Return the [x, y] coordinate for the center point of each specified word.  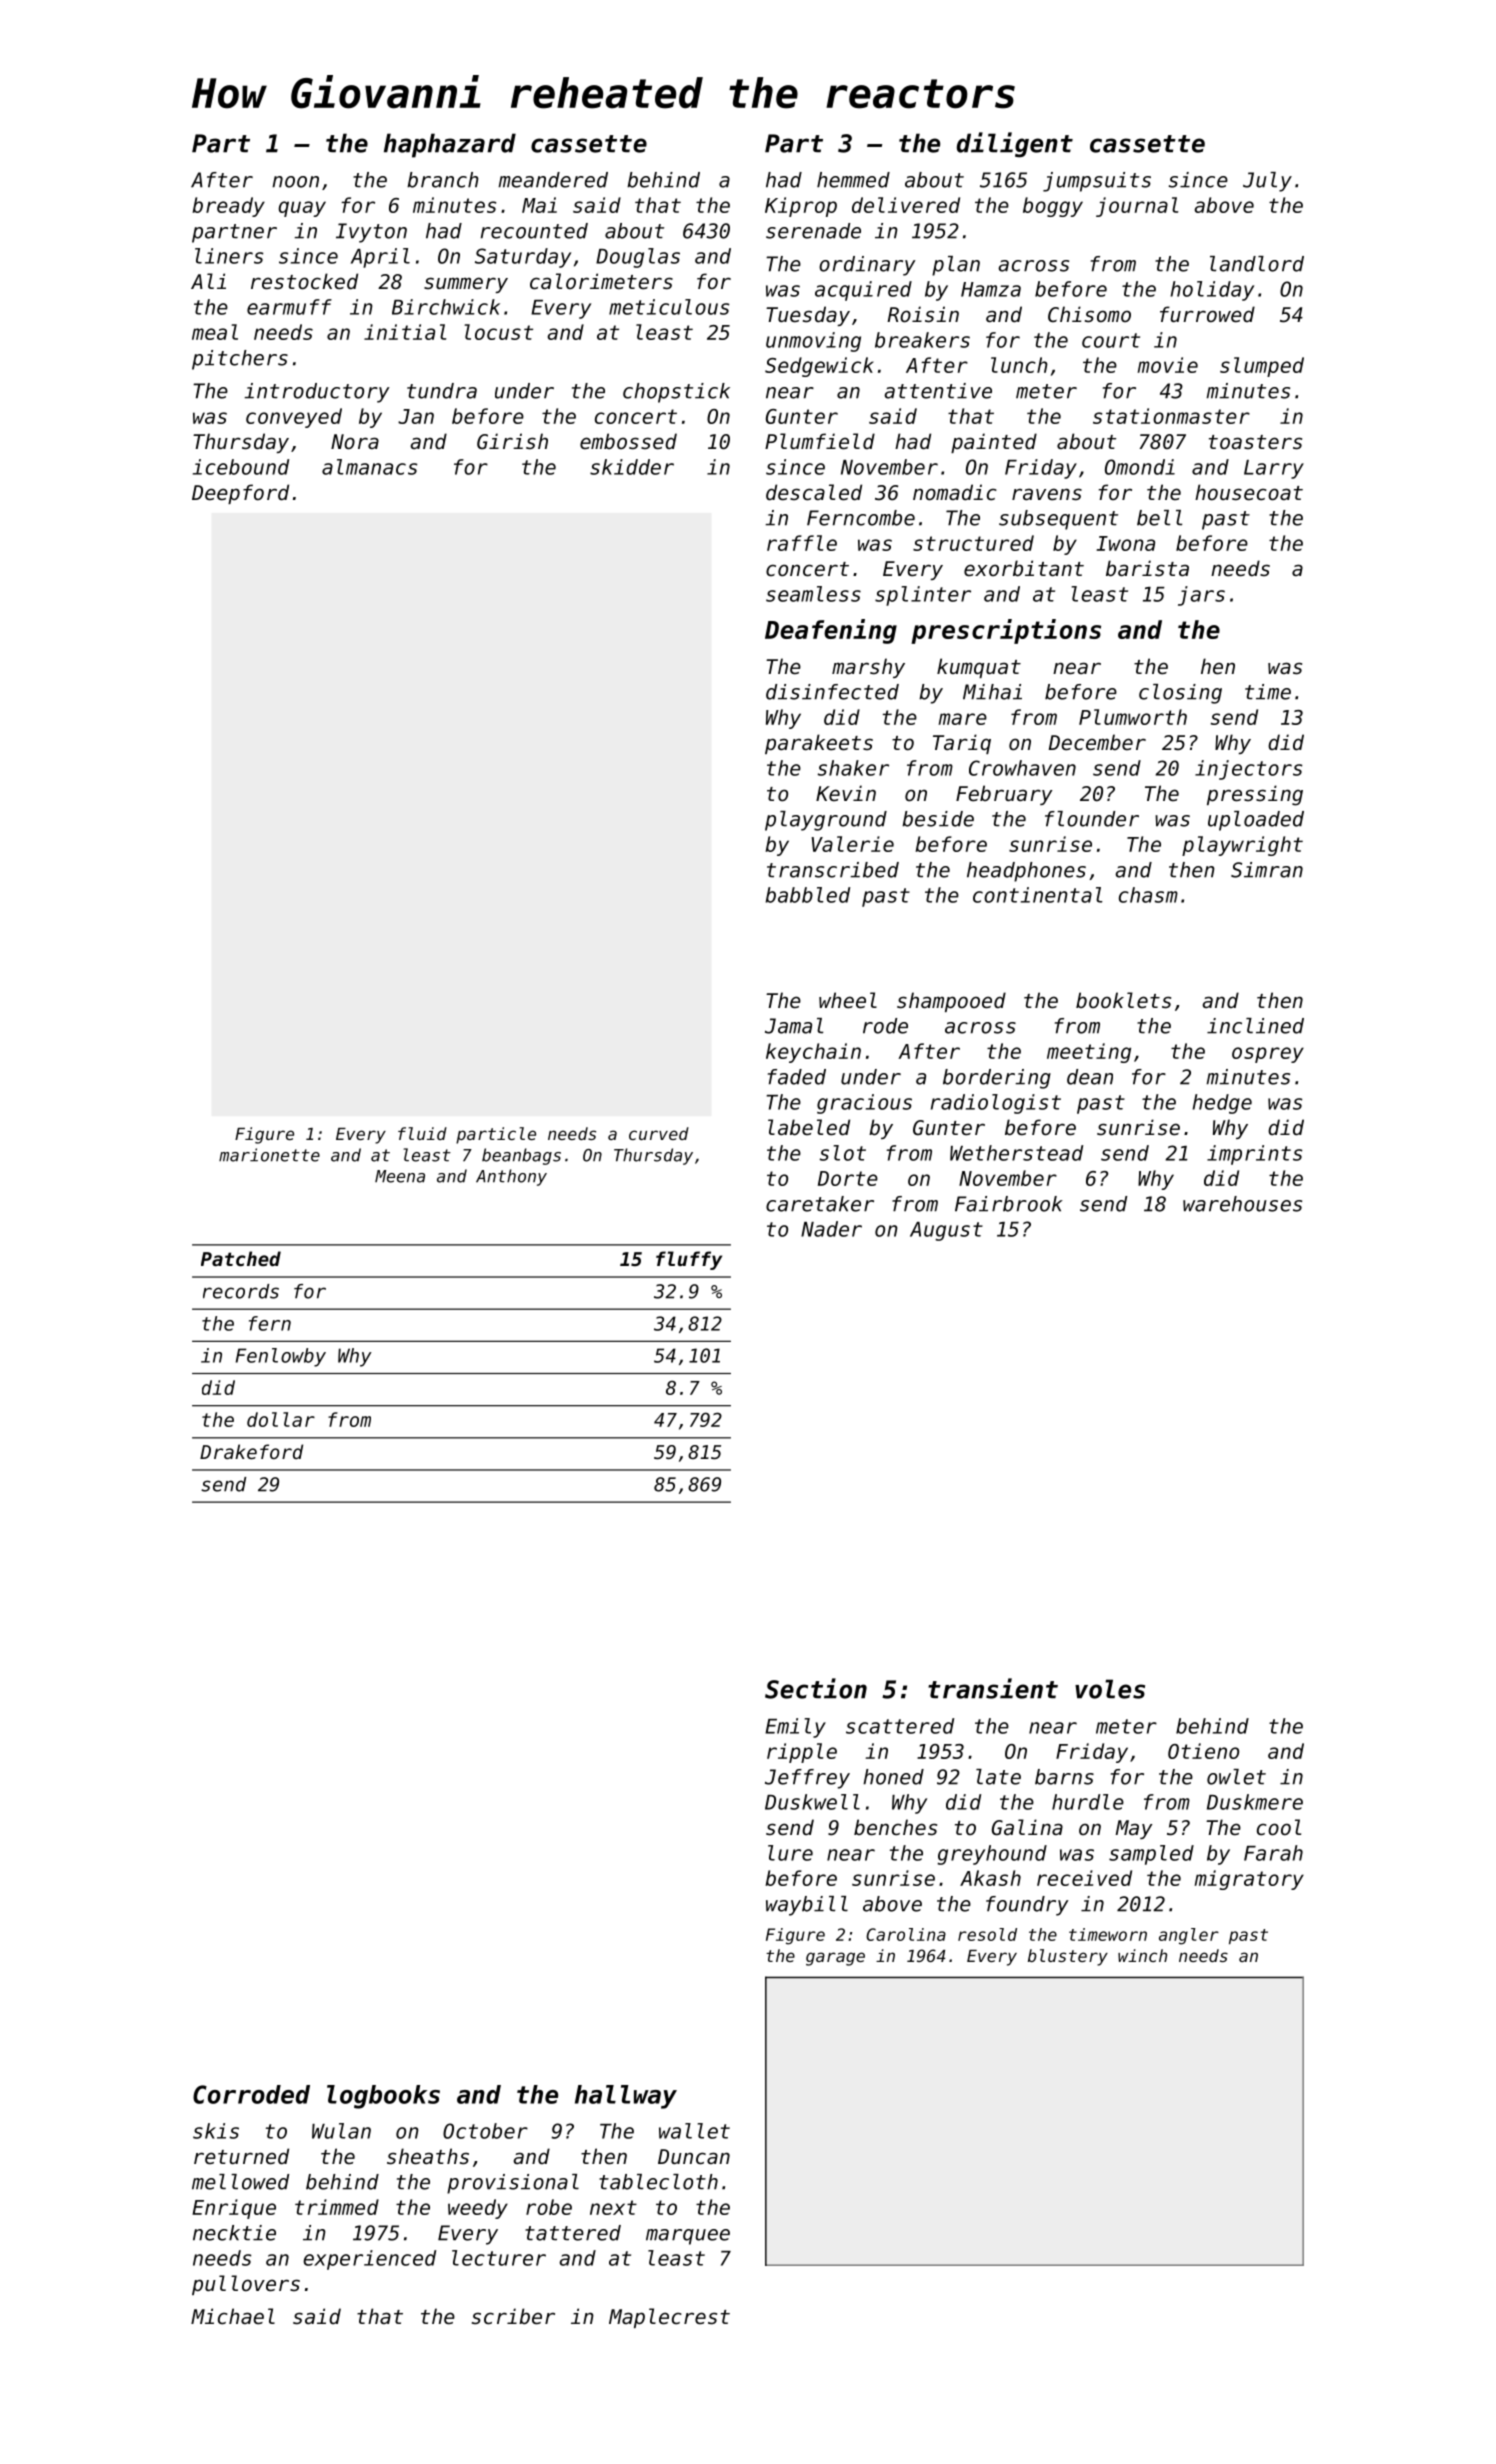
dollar [281, 1419]
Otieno [1203, 1751]
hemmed [853, 180]
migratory [1249, 1880]
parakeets [819, 744]
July [1267, 182]
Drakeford [251, 1451]
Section [816, 1688]
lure [790, 1853]
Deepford [240, 494]
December [1097, 742]
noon [295, 182]
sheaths [428, 2156]
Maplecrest [669, 2318]
